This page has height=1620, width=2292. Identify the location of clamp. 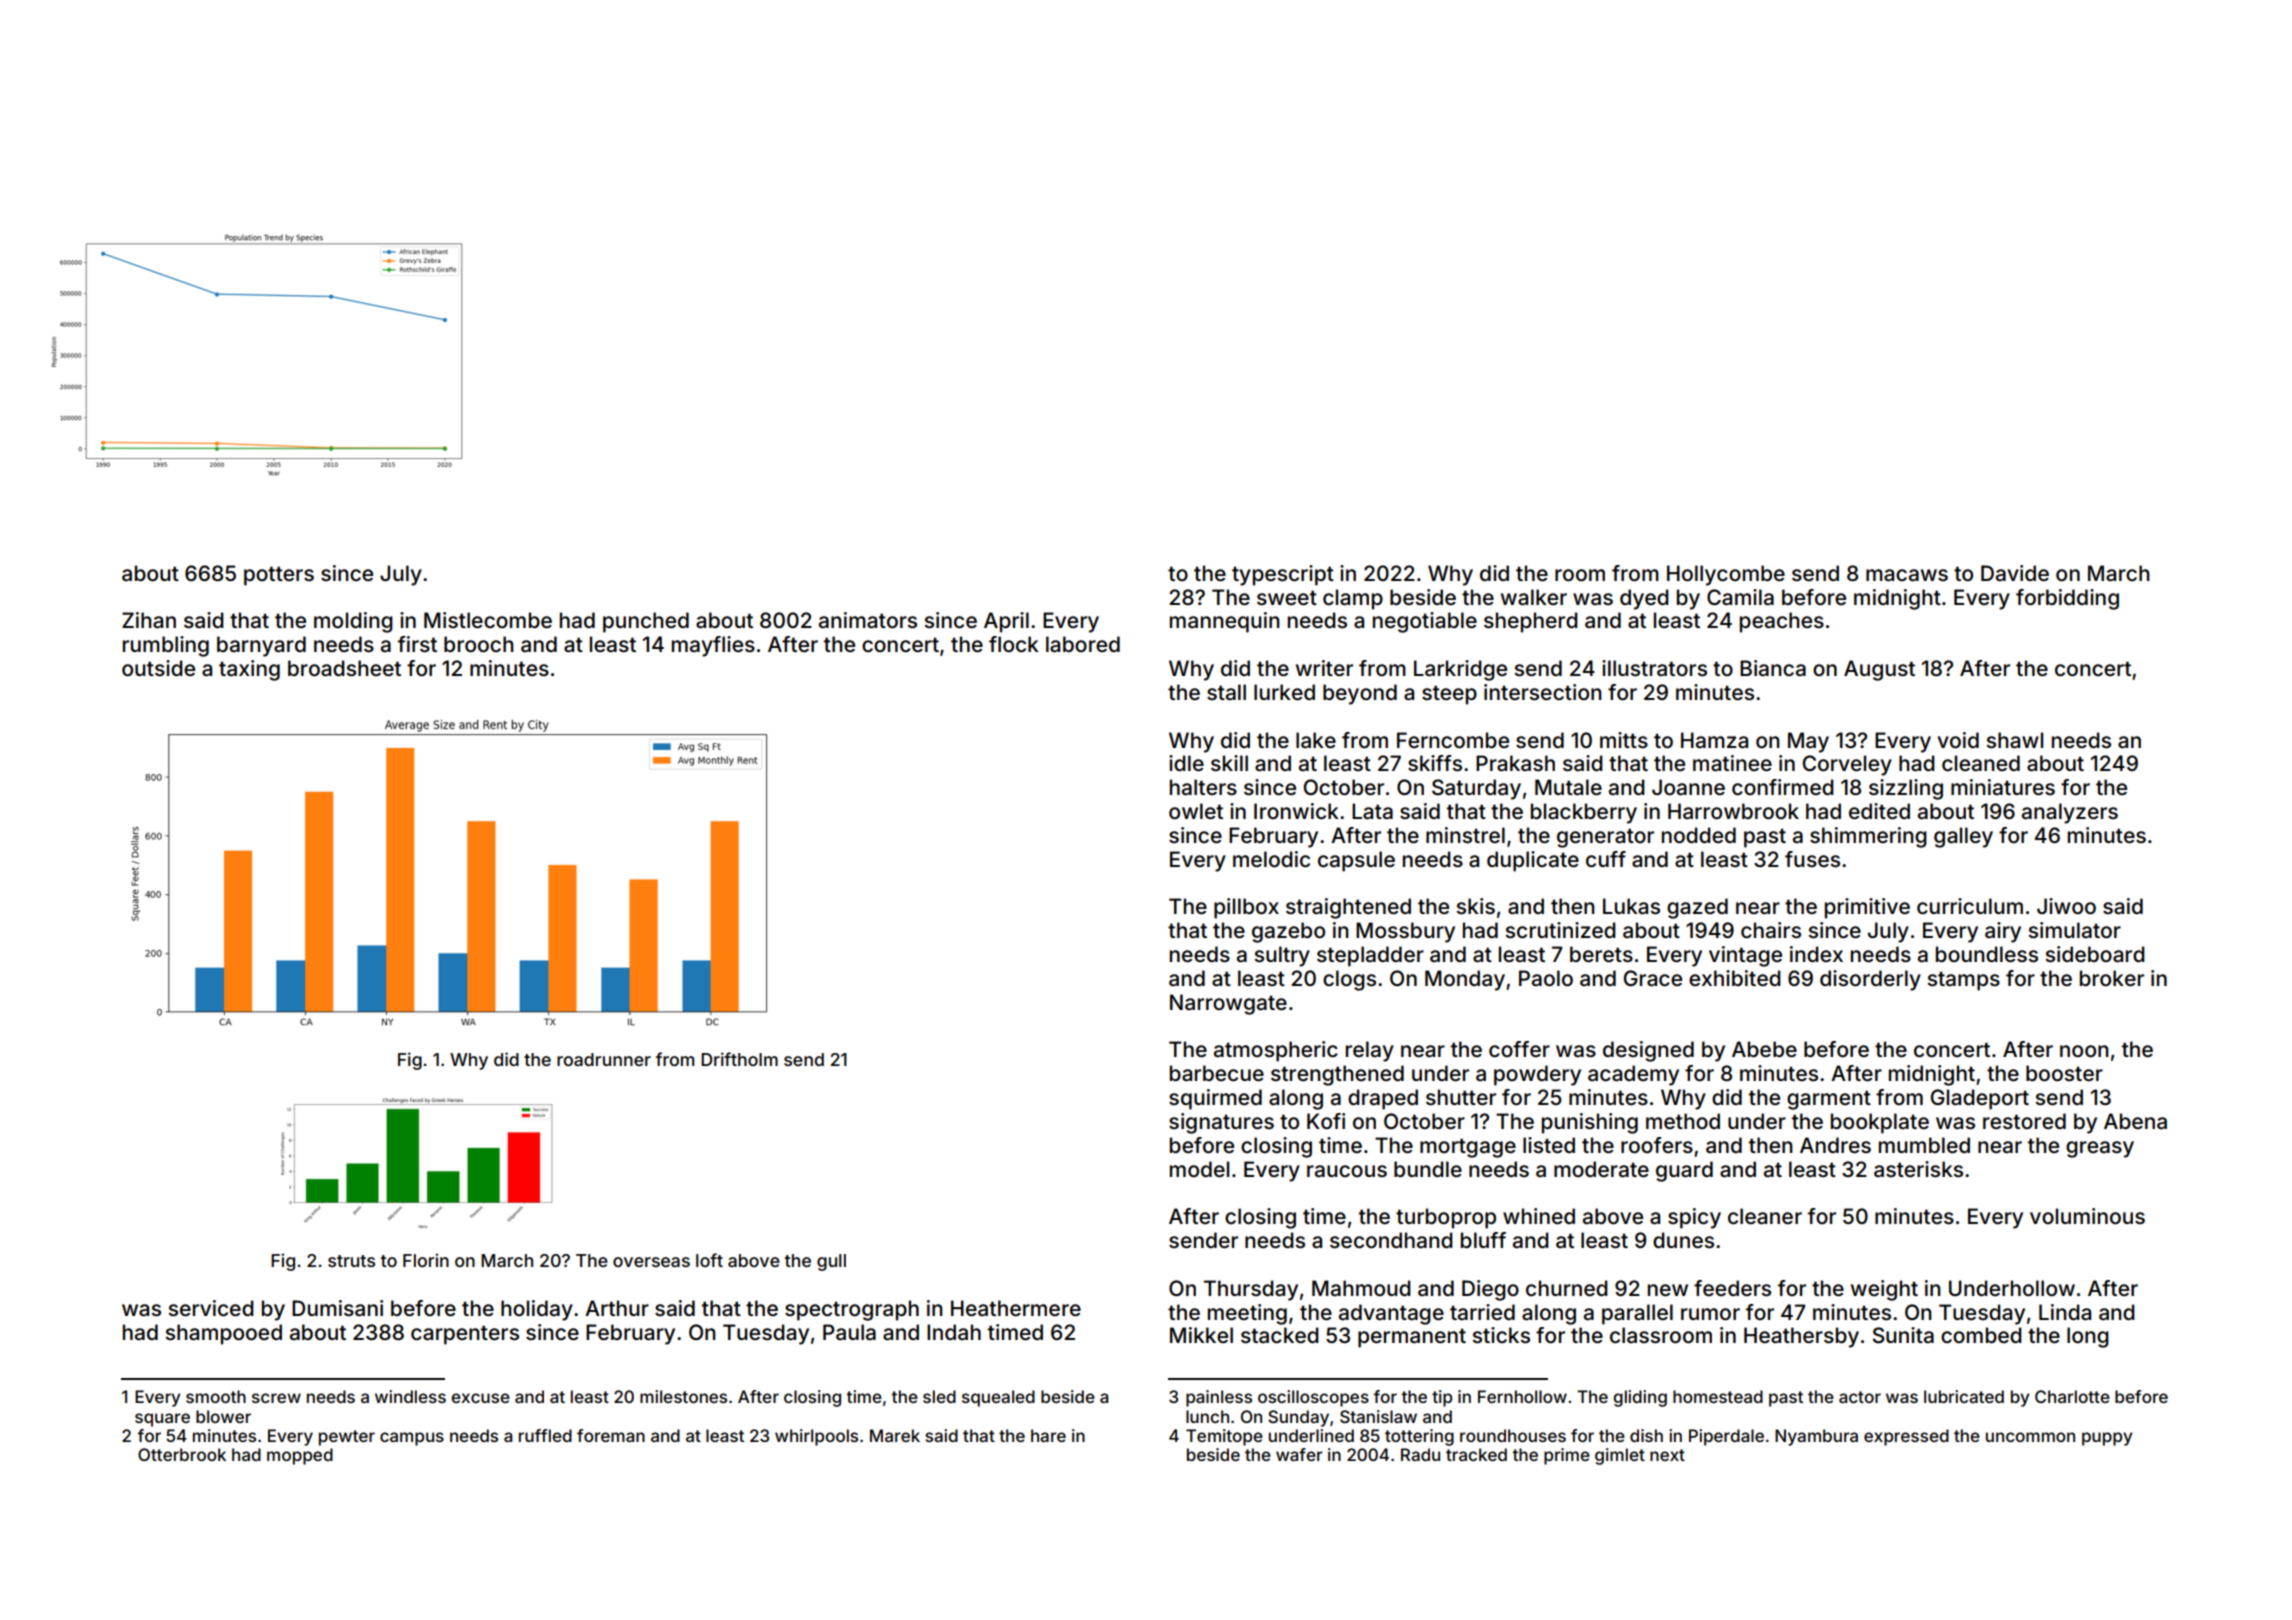
(1353, 599).
